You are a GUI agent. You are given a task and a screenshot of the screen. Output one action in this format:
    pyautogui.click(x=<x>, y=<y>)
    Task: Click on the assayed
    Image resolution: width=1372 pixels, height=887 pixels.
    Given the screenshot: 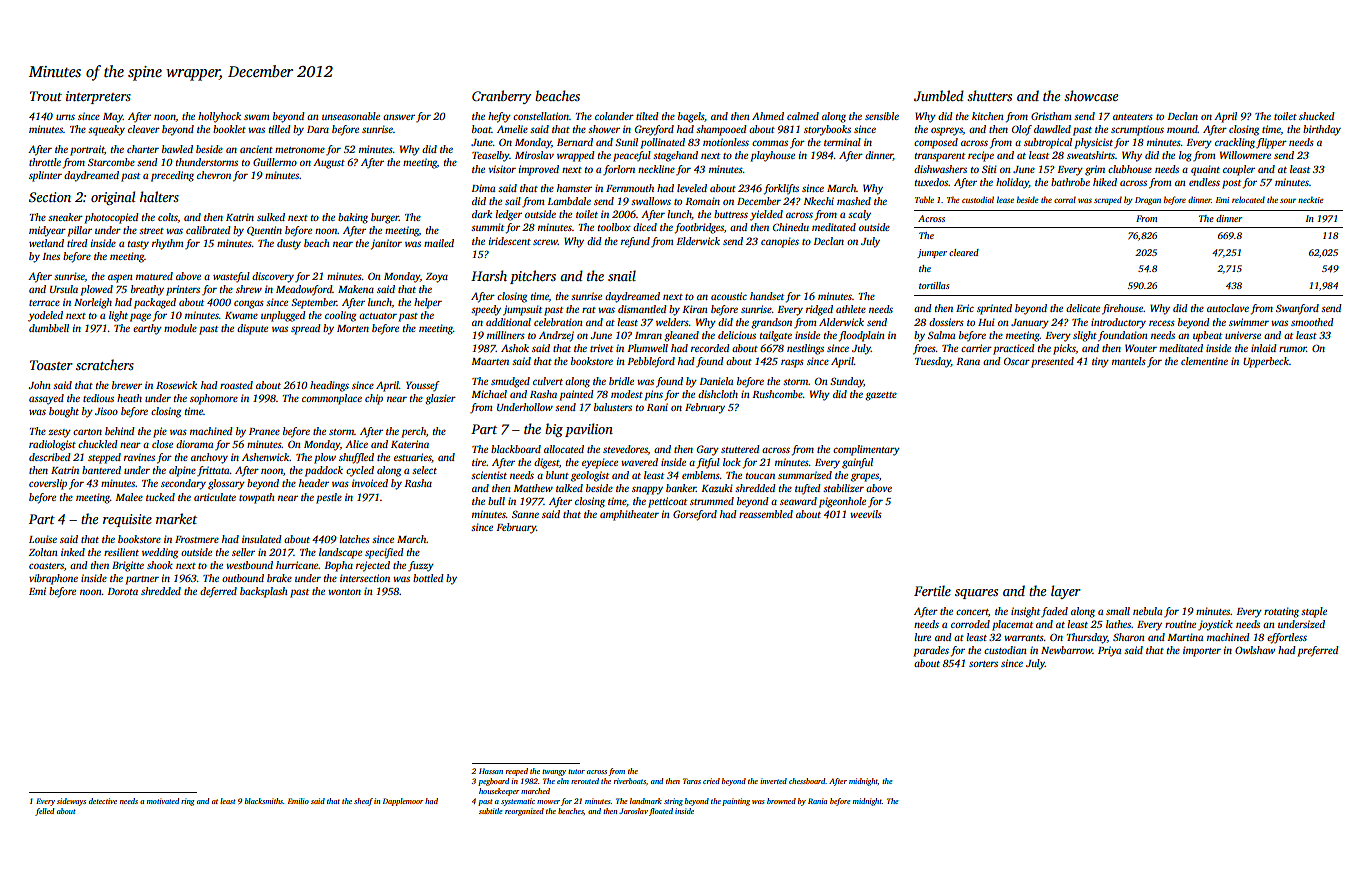 What is the action you would take?
    pyautogui.click(x=46, y=399)
